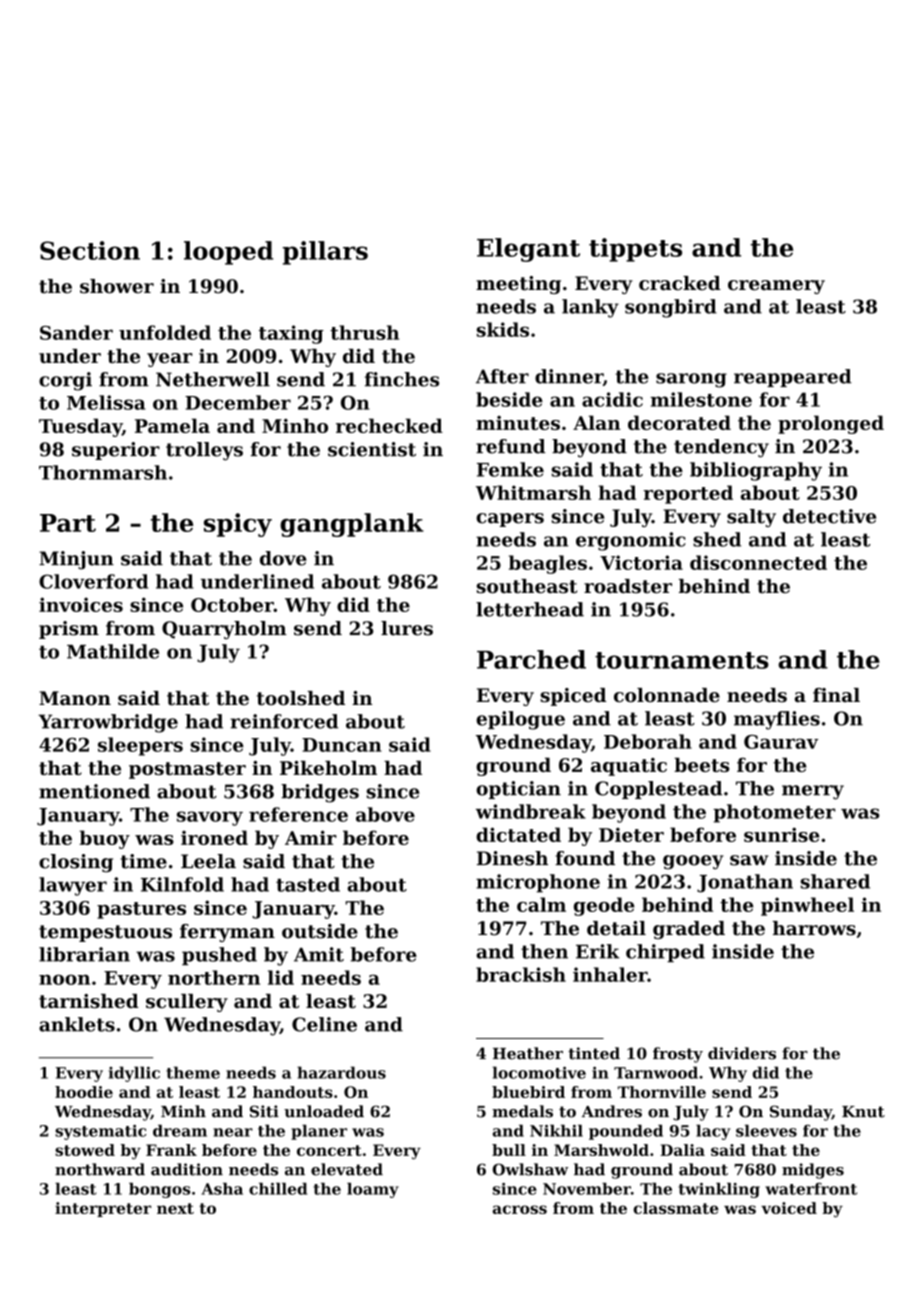 The image size is (924, 1308). Describe the element at coordinates (407, 628) in the document. I see `lures` at that location.
